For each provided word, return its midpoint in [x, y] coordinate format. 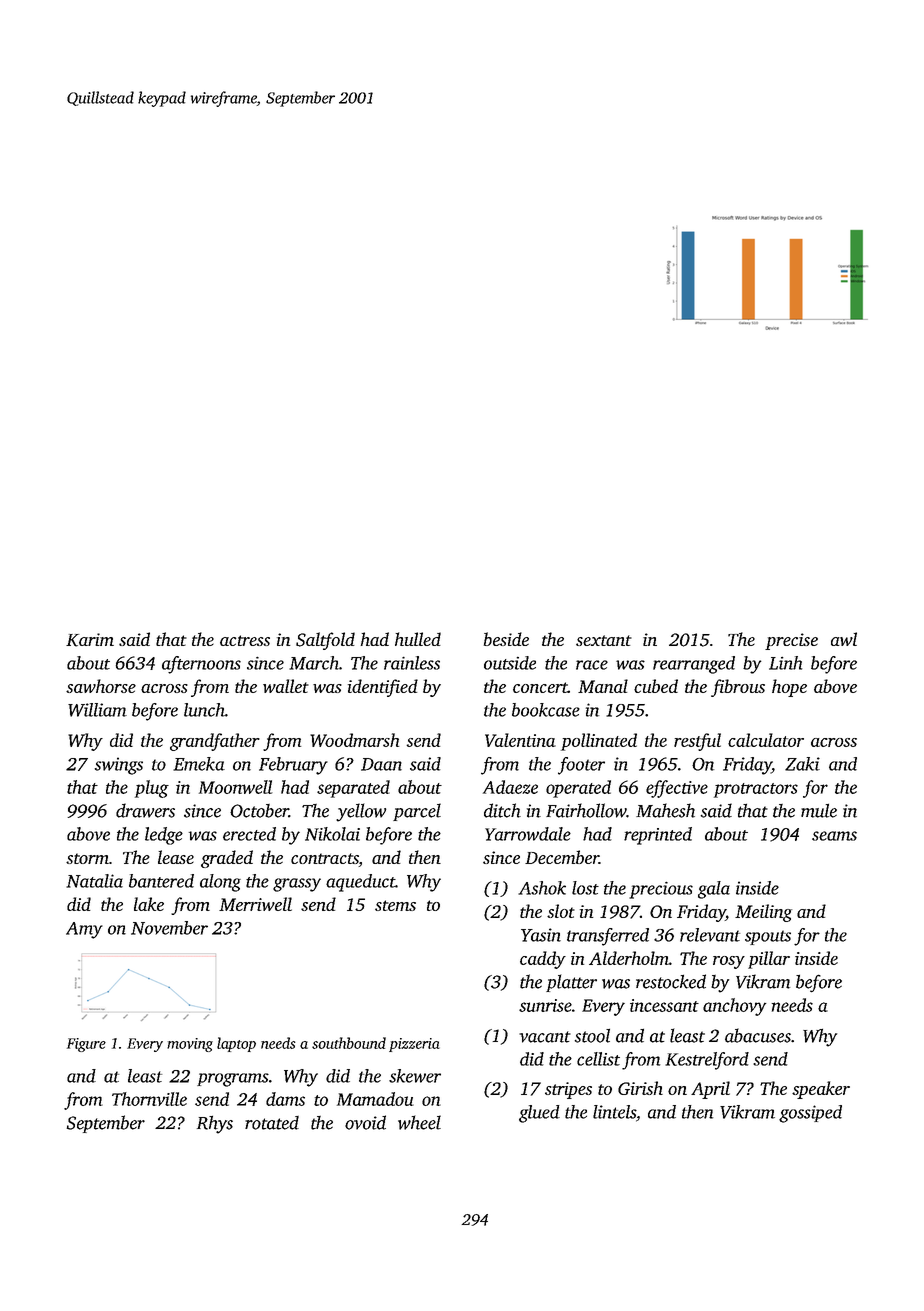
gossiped [810, 1114]
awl [844, 639]
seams [834, 836]
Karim [90, 640]
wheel [419, 1122]
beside [506, 639]
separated [353, 789]
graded [227, 859]
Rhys [215, 1125]
